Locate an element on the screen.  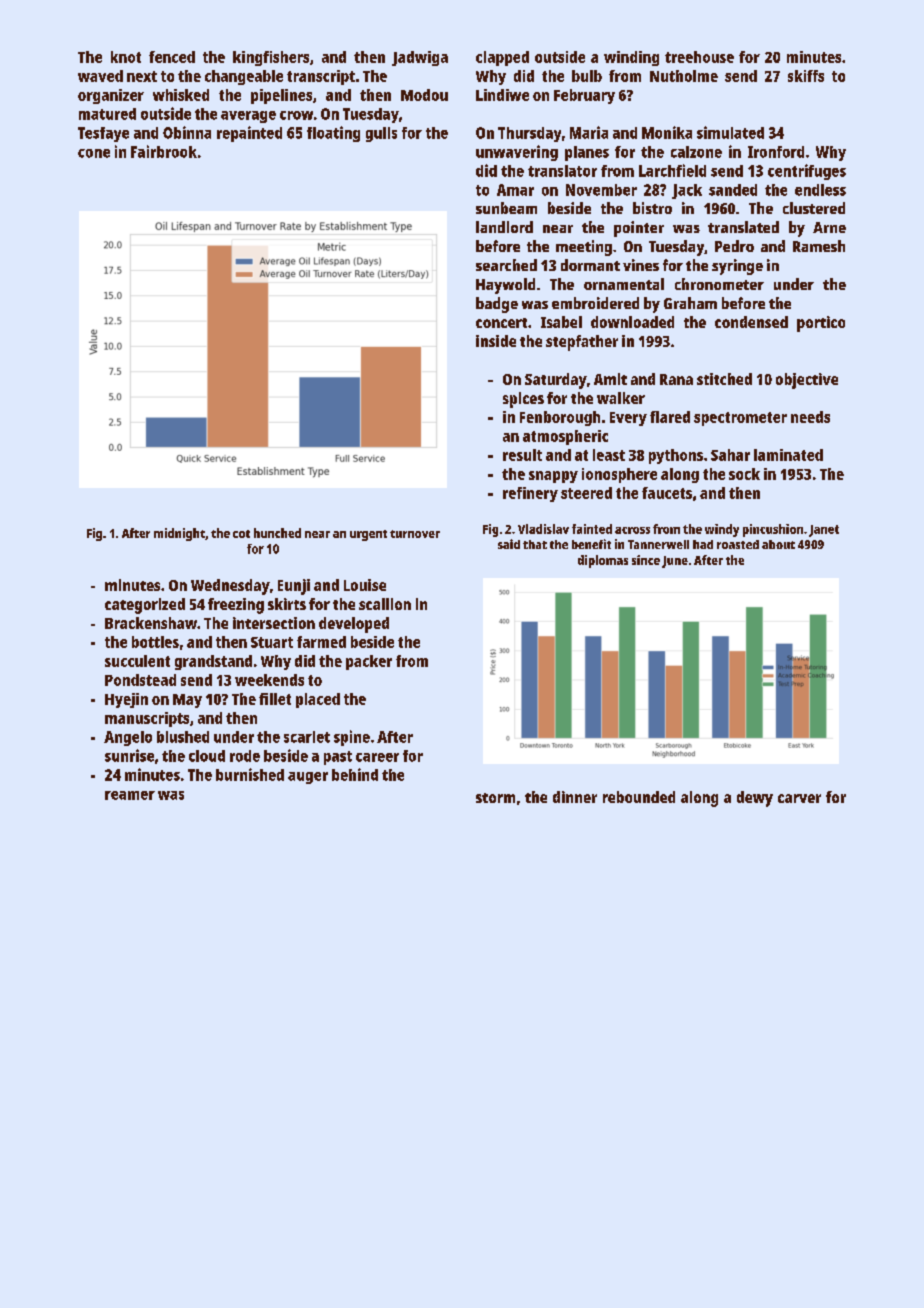
fillet is located at coordinates (275, 699).
